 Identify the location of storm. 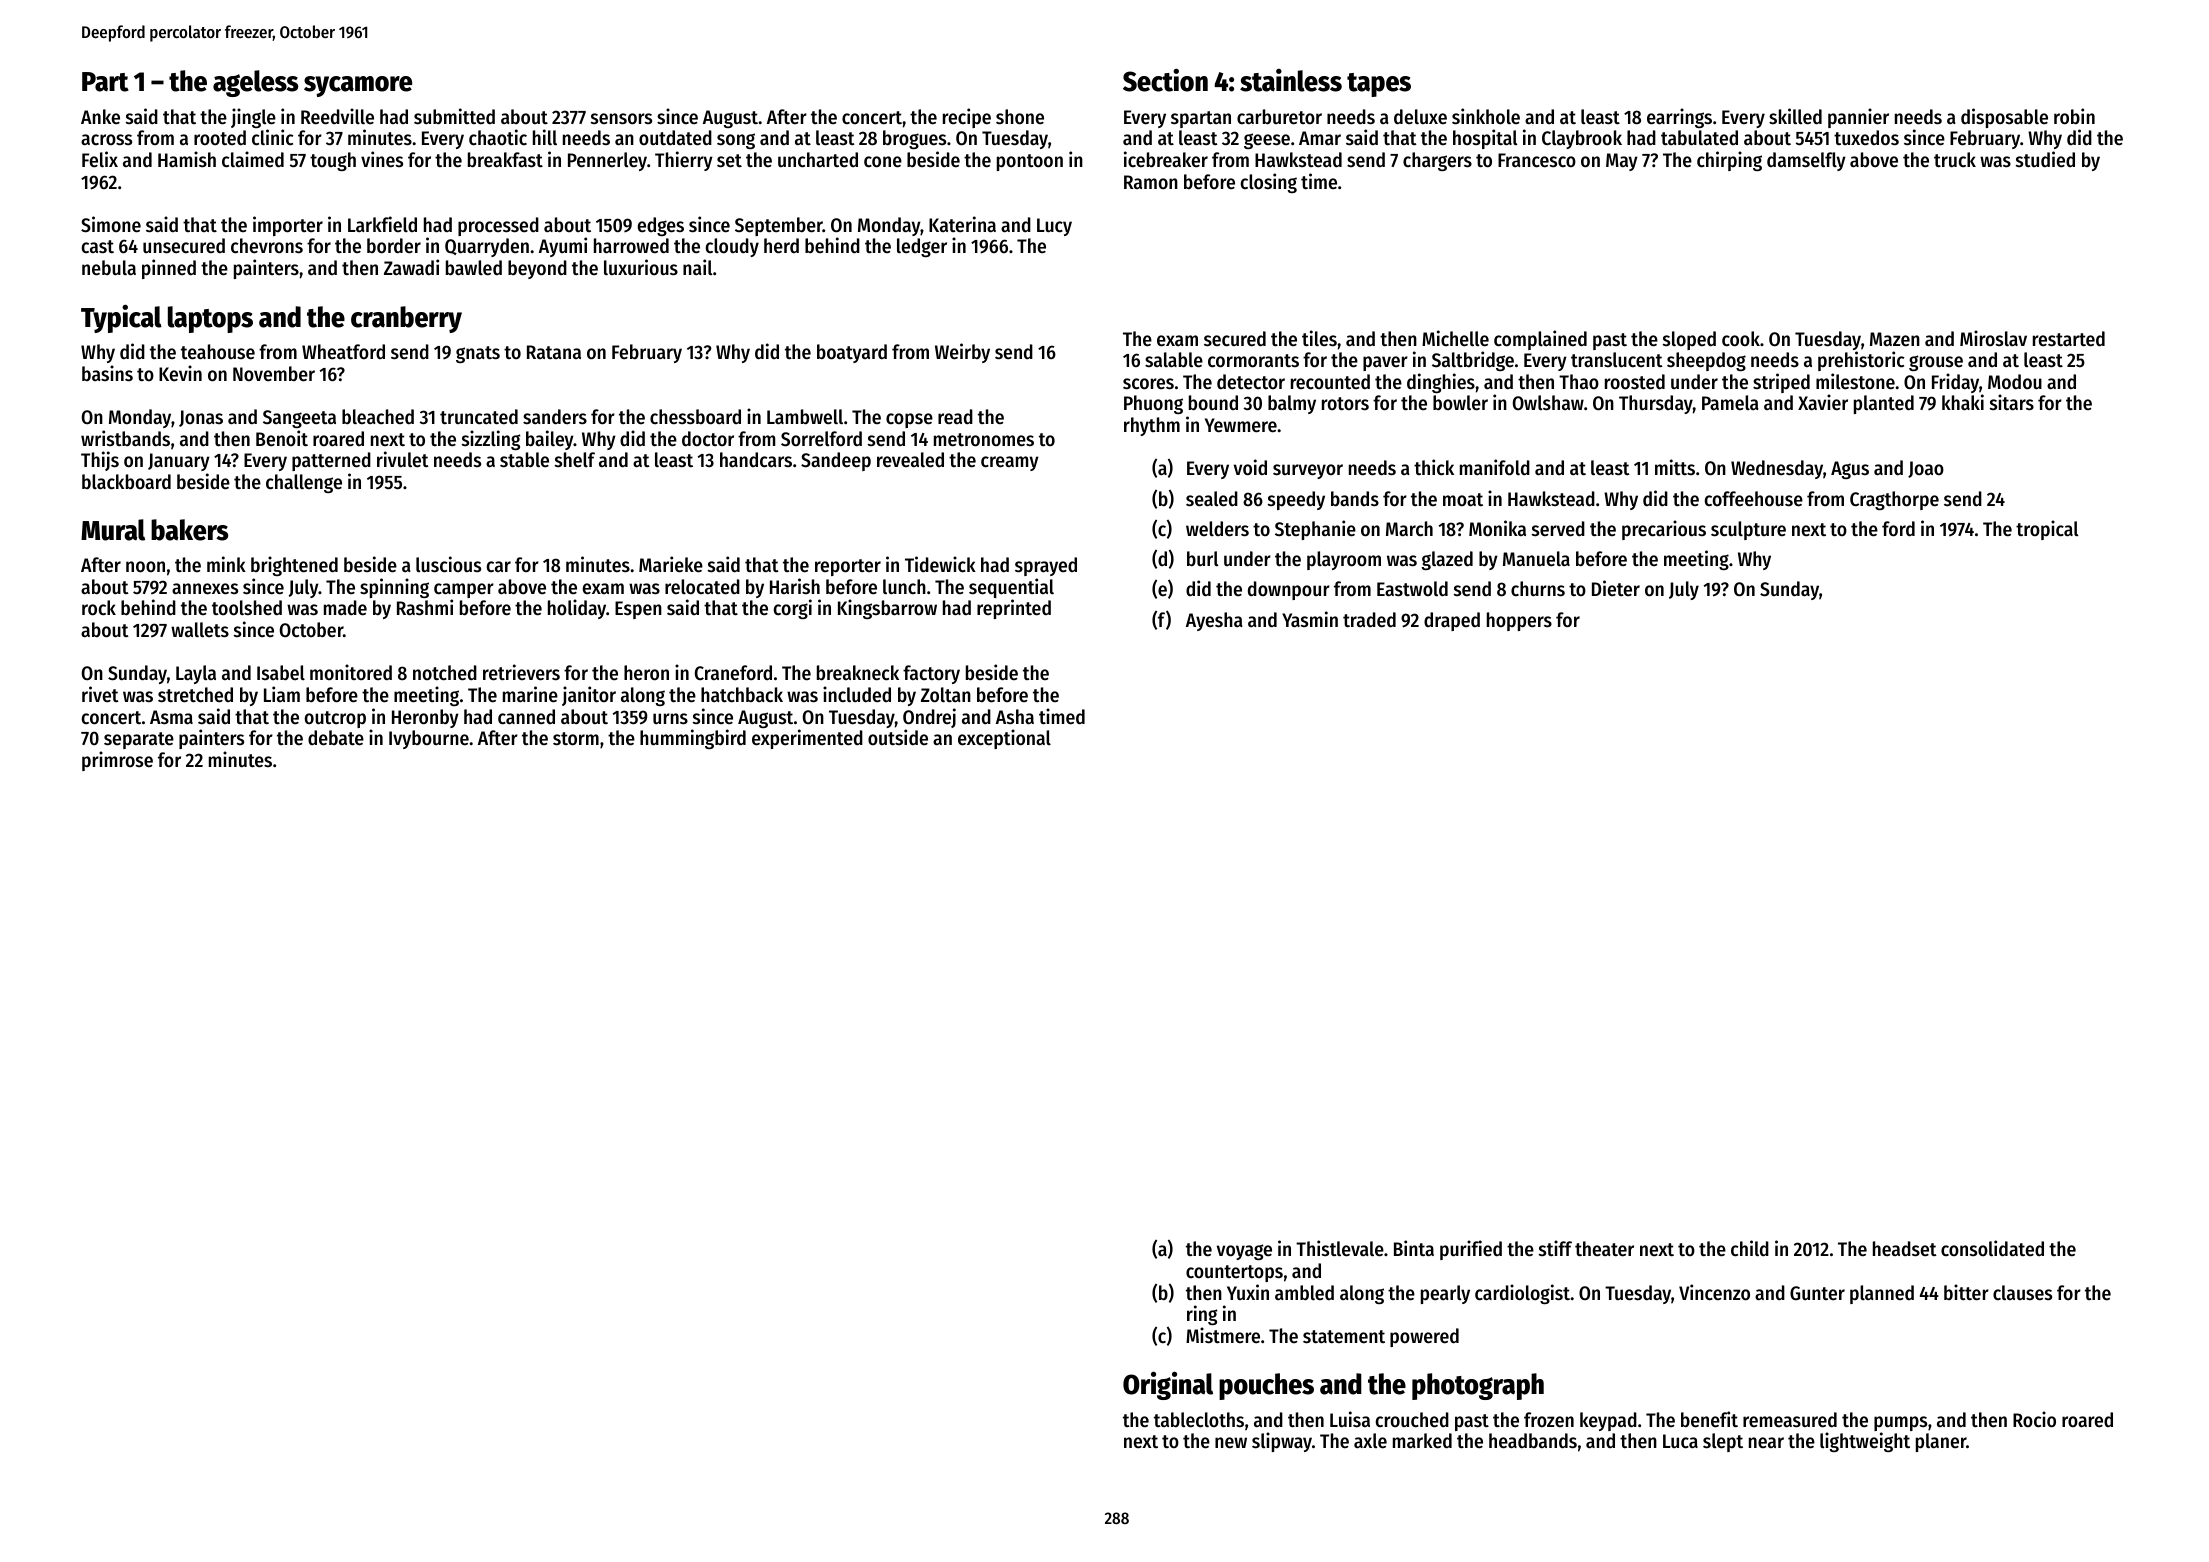
(576, 739).
